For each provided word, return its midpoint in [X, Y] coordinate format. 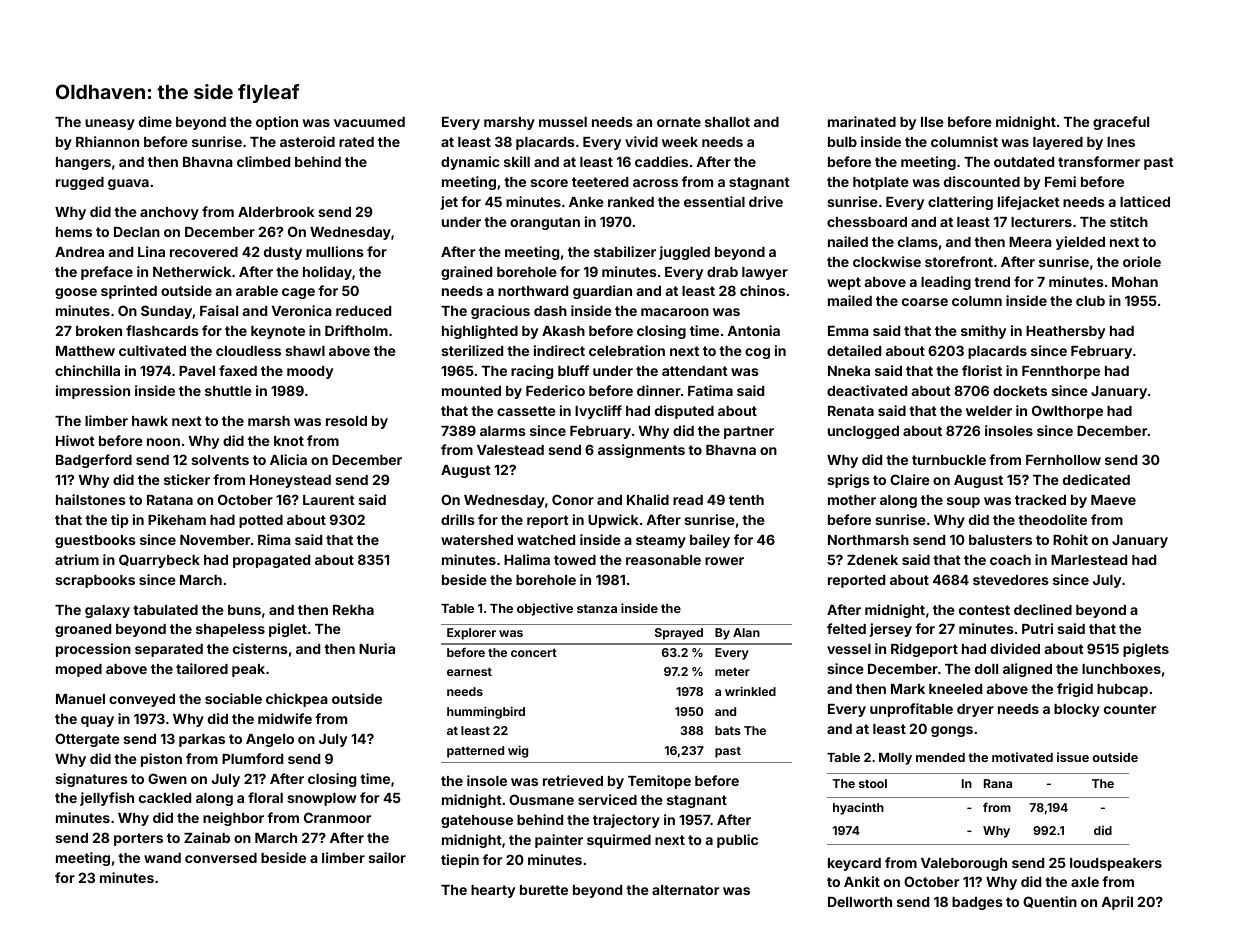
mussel [563, 122]
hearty [493, 891]
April [1117, 903]
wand [162, 858]
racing [532, 372]
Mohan [1135, 282]
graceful [1121, 123]
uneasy [110, 124]
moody [310, 372]
